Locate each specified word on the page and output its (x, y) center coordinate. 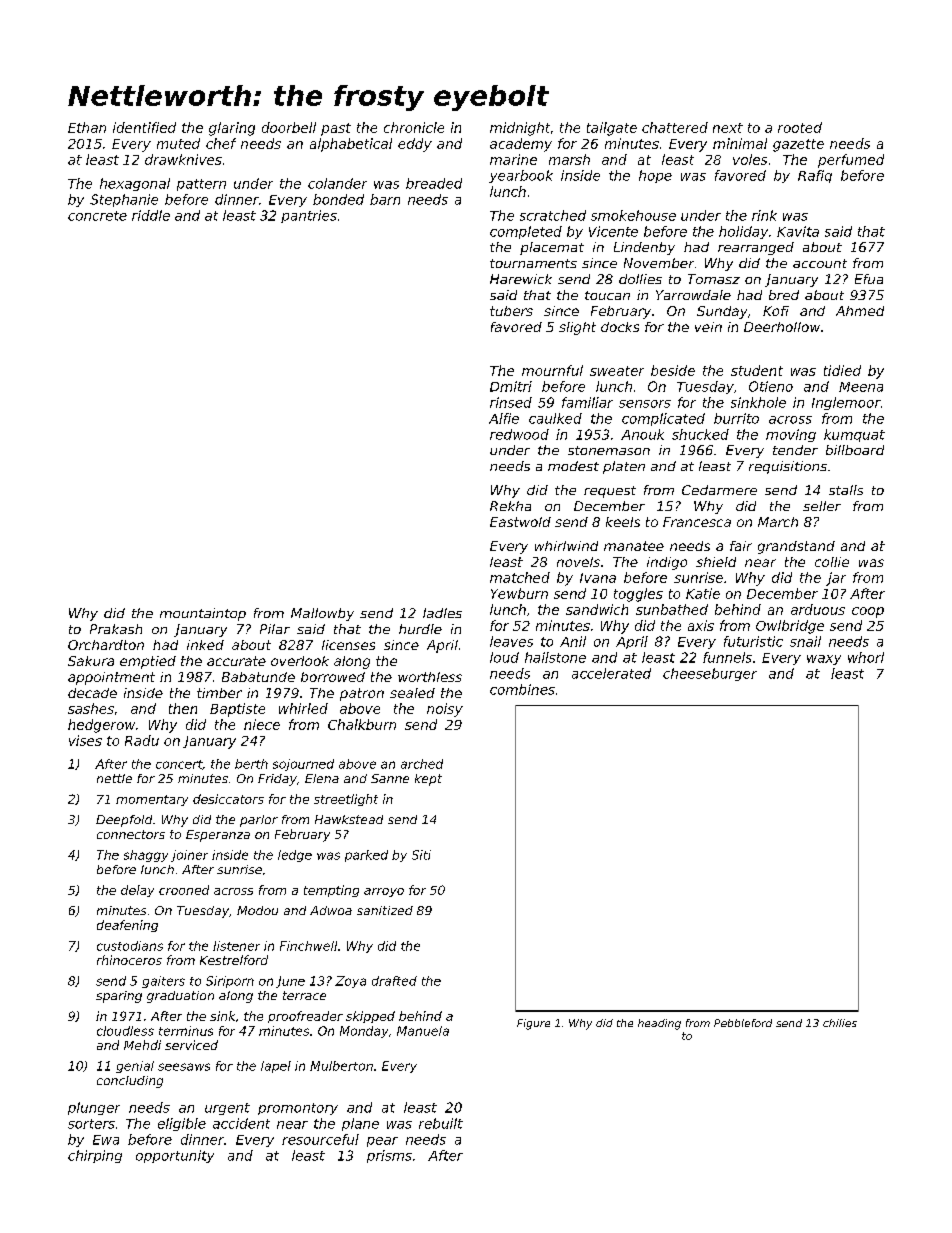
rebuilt (441, 1123)
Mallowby (322, 614)
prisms (389, 1156)
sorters (91, 1124)
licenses (348, 645)
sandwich (597, 609)
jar (836, 579)
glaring (232, 129)
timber (219, 693)
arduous (818, 609)
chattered (675, 127)
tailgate (612, 129)
